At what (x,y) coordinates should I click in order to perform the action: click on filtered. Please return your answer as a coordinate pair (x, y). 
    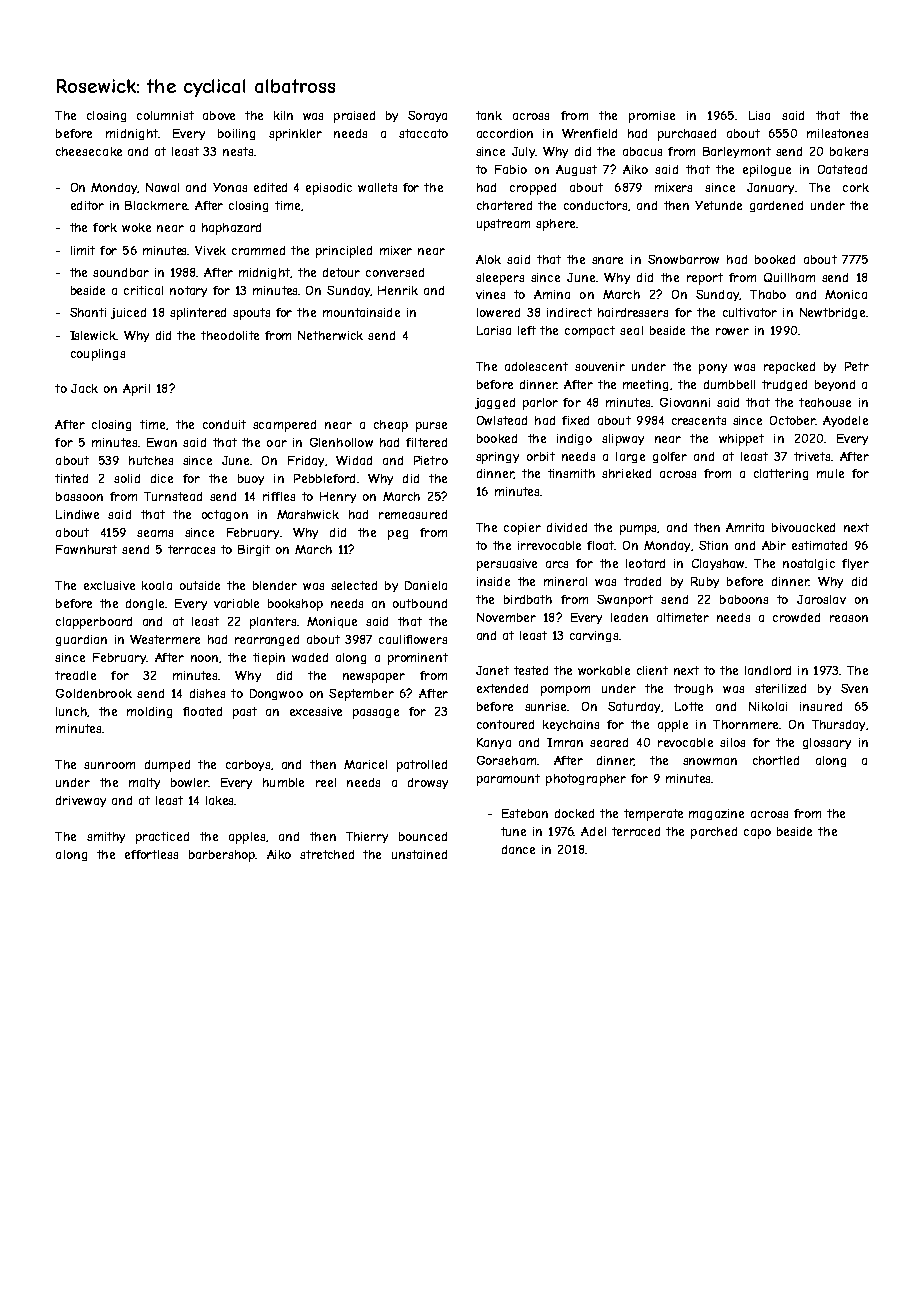
    Looking at the image, I should click on (426, 442).
